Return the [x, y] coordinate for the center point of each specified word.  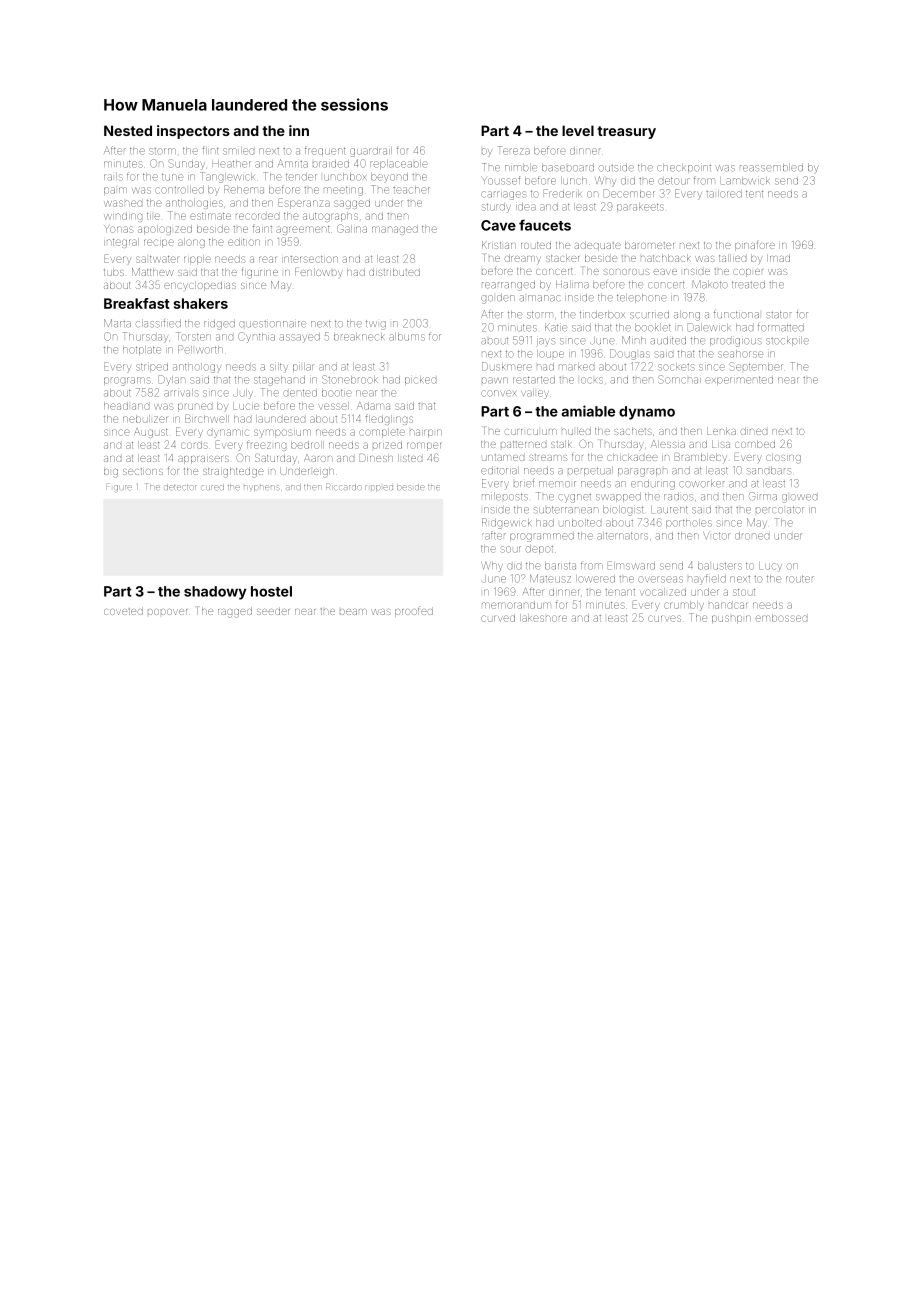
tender [301, 177]
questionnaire [272, 324]
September [756, 366]
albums [407, 337]
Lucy [770, 567]
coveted [123, 611]
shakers [201, 303]
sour [511, 549]
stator [779, 315]
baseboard [568, 168]
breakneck [359, 337]
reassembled [771, 168]
